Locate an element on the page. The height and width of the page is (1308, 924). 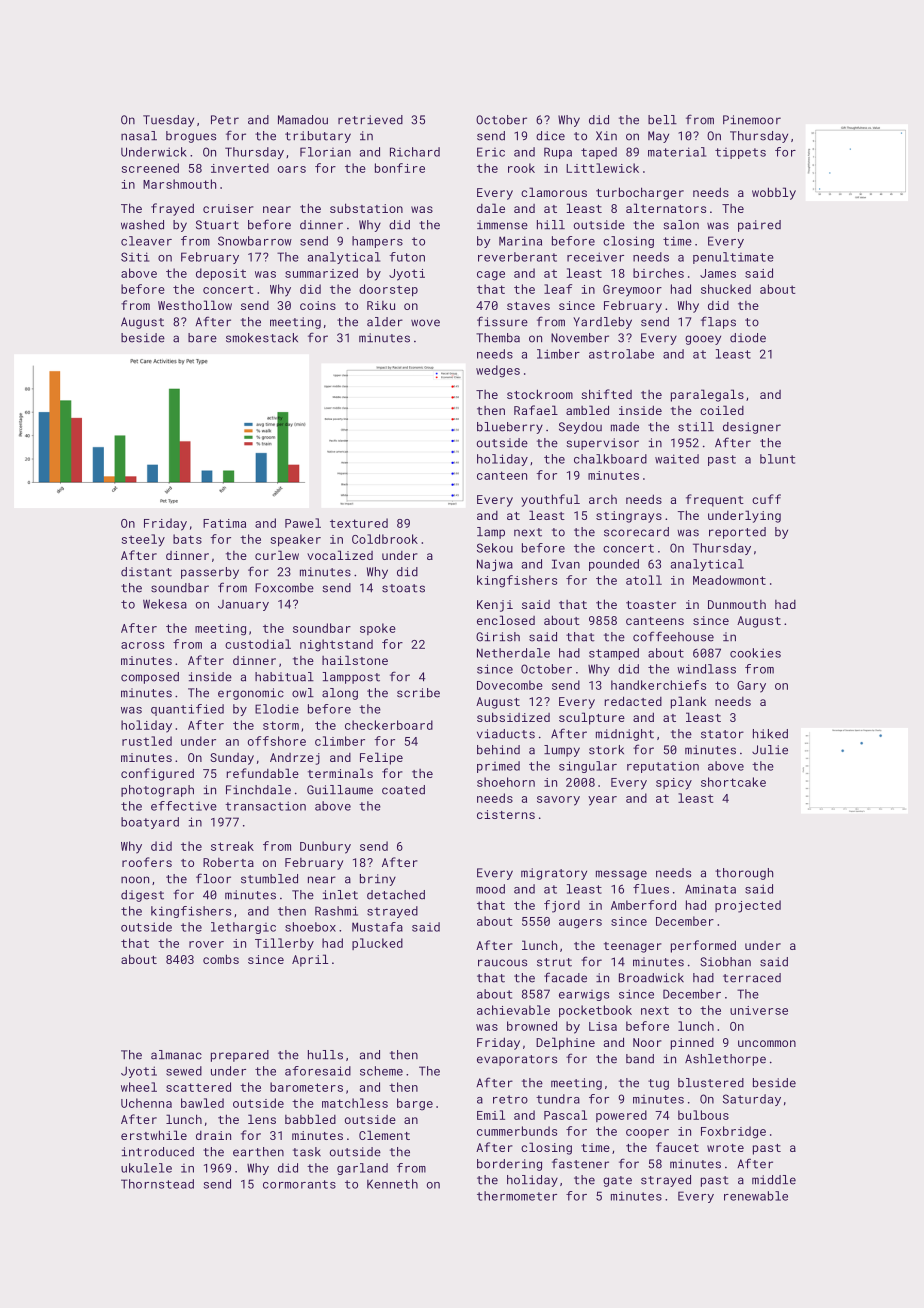
plank is located at coordinates (688, 702).
